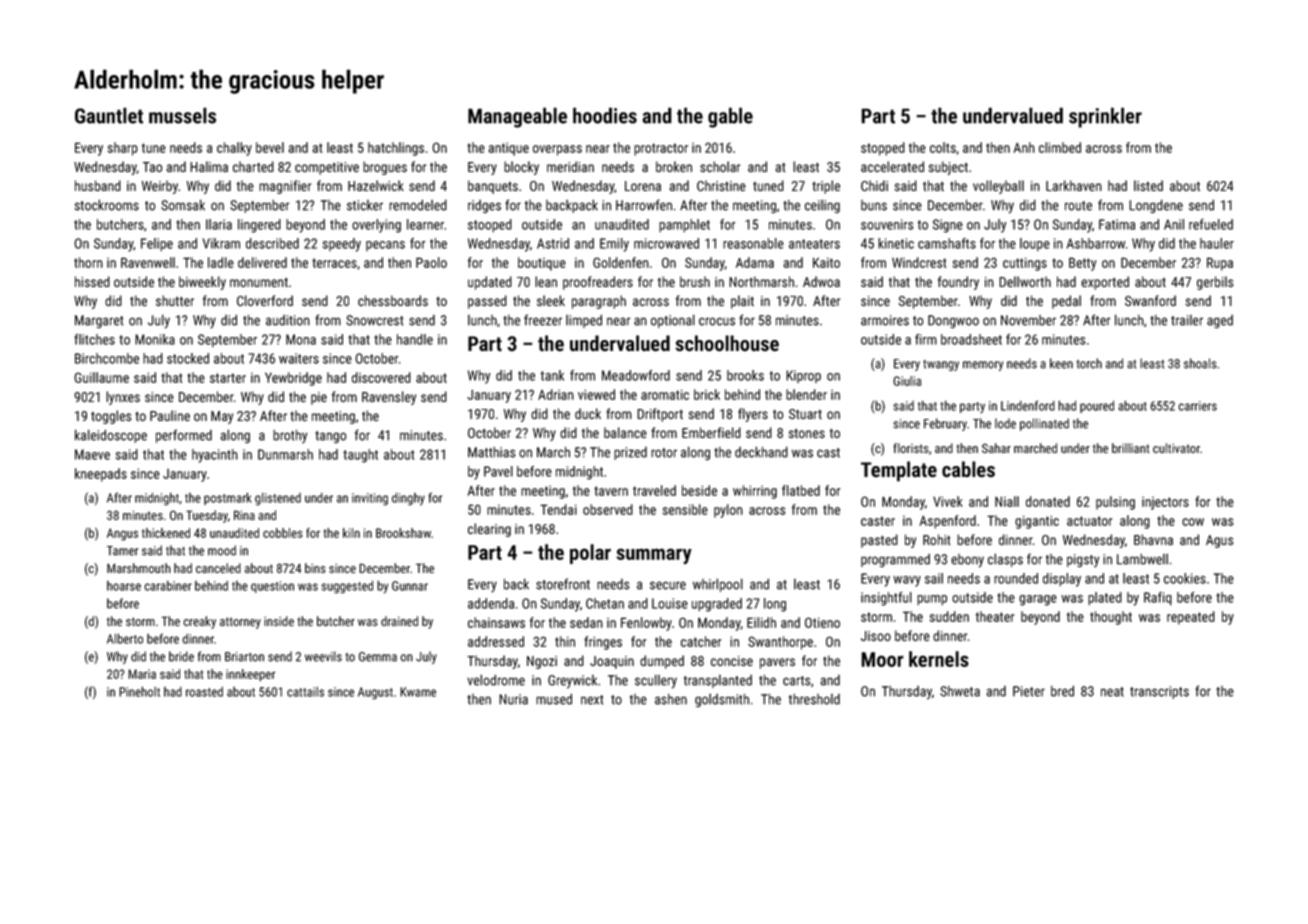  What do you see at coordinates (558, 509) in the image?
I see `Tendai` at bounding box center [558, 509].
